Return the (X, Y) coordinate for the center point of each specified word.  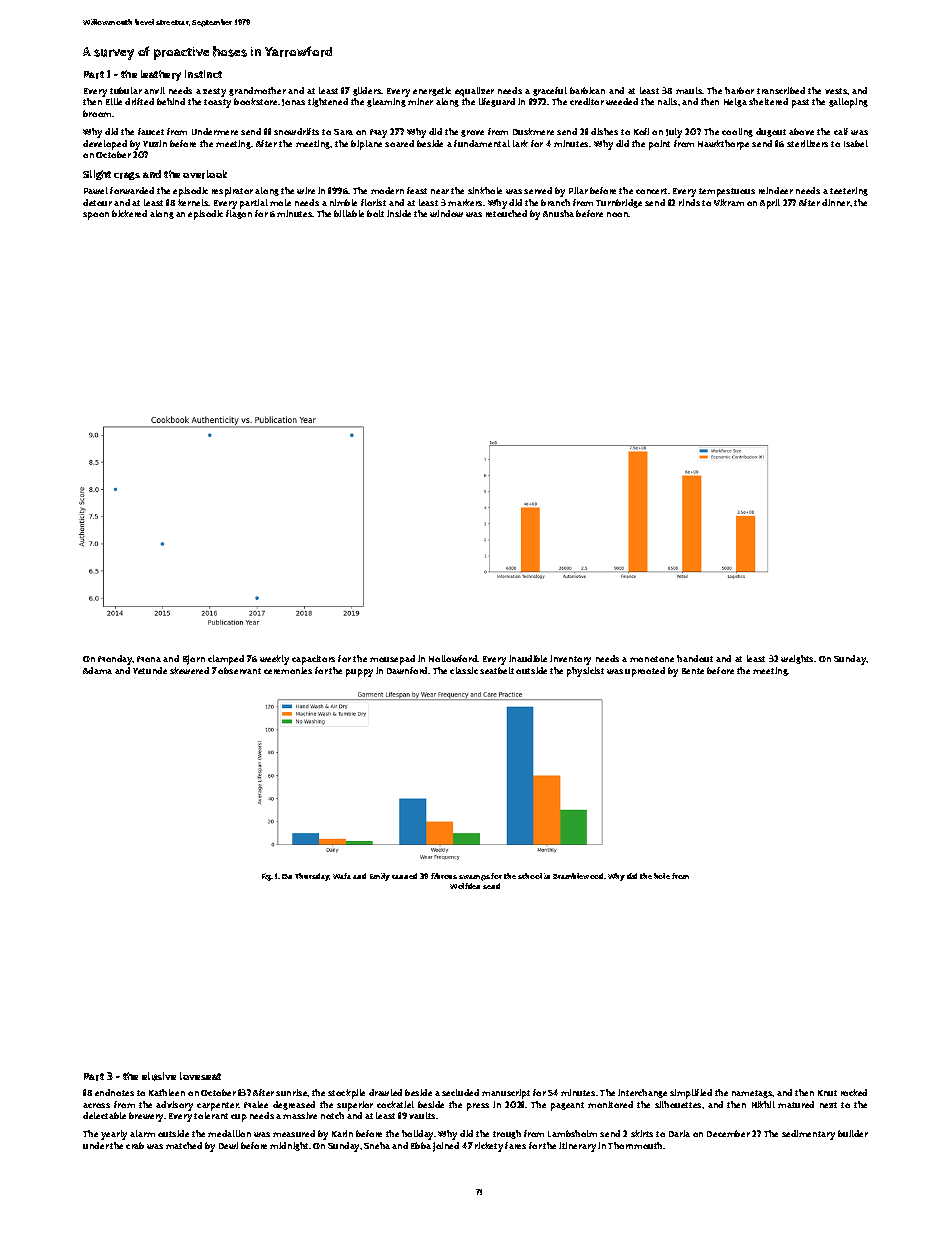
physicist (585, 672)
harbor (739, 90)
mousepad (392, 660)
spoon (96, 216)
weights (798, 659)
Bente (693, 671)
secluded (460, 1092)
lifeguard (497, 102)
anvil (154, 90)
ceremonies (288, 670)
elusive (159, 1076)
